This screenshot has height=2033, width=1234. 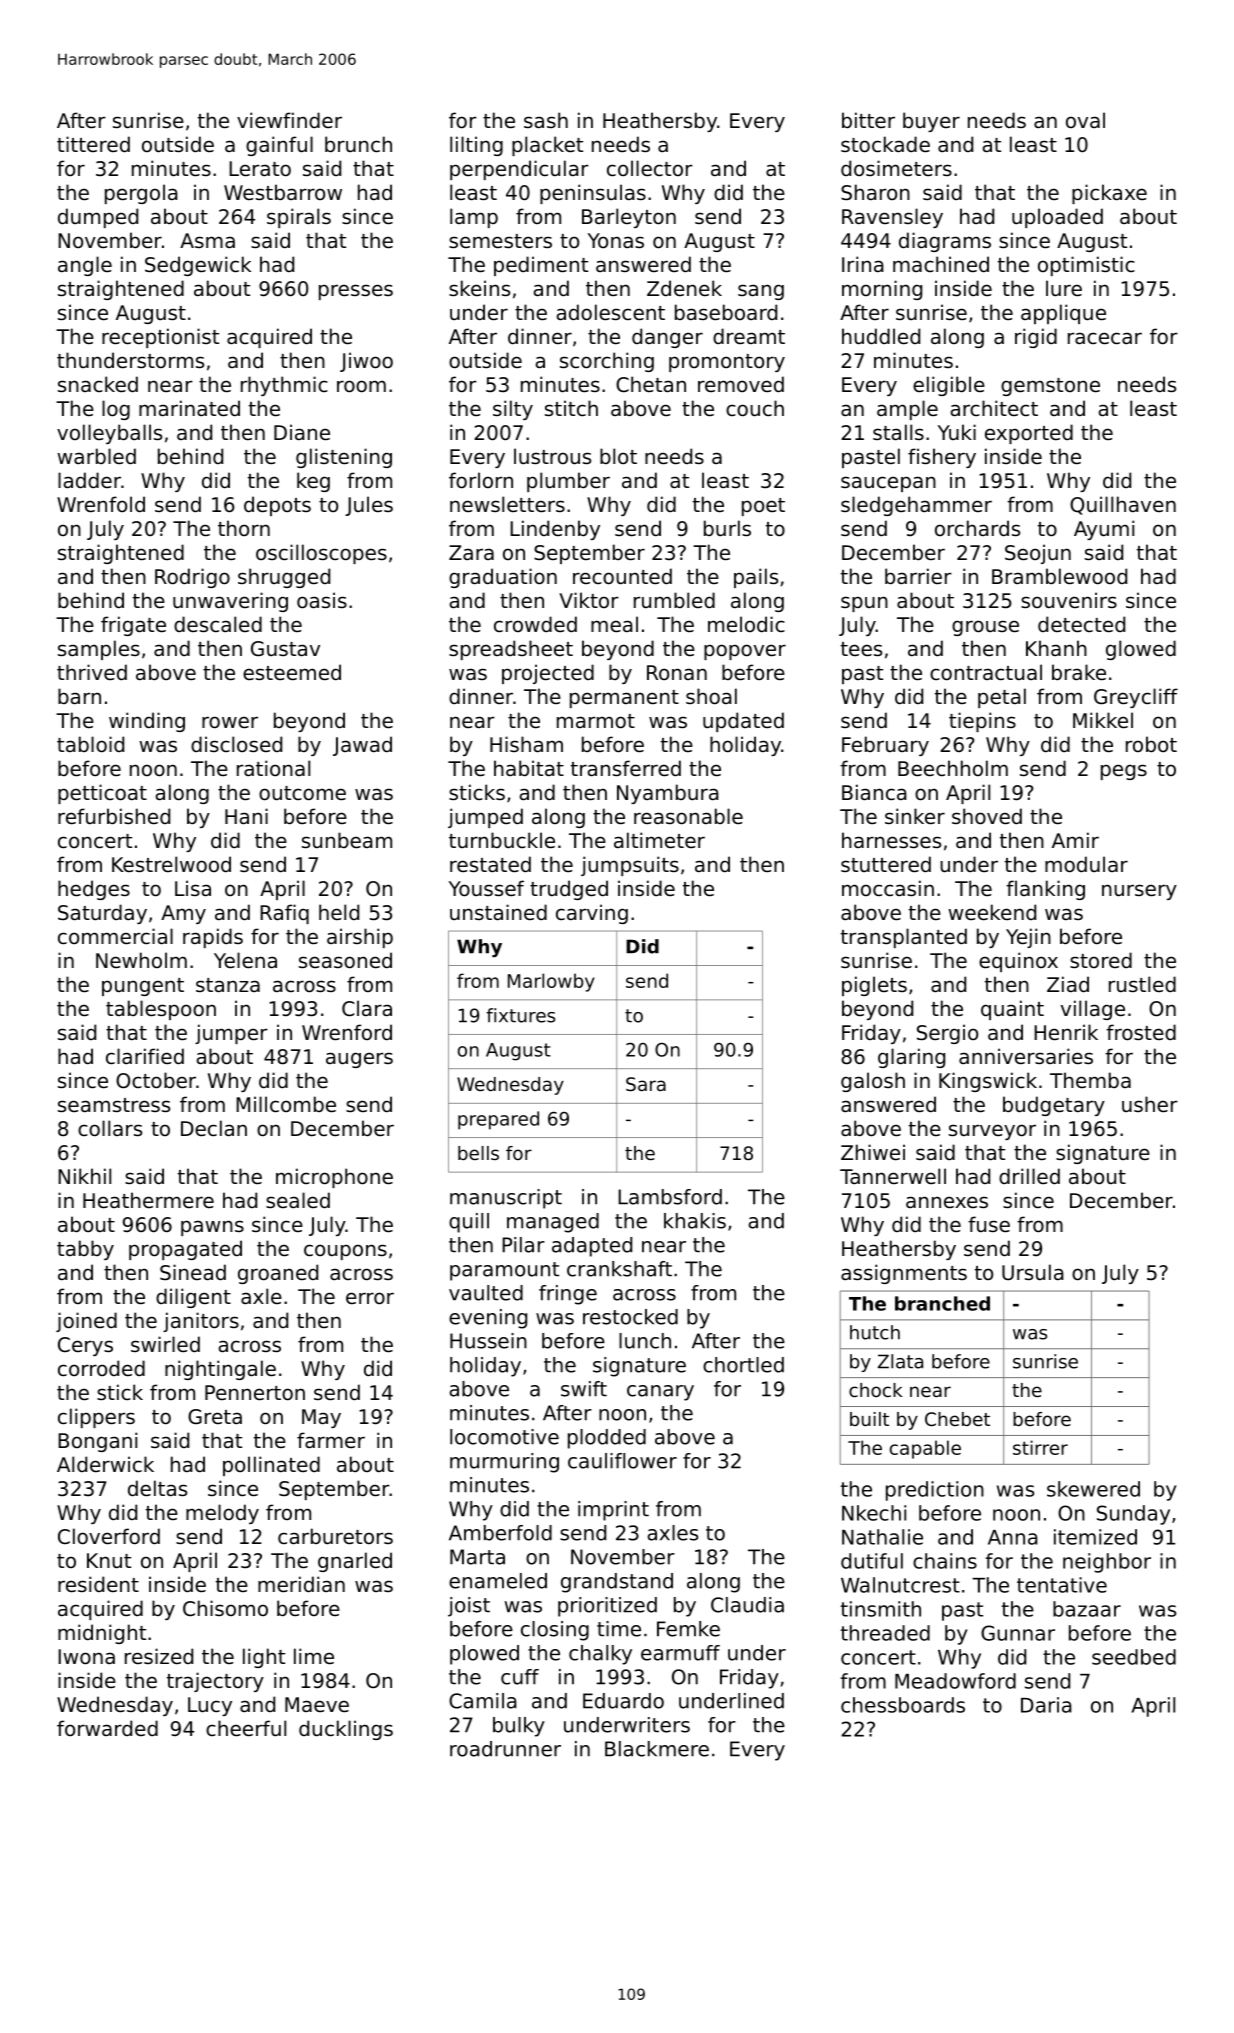 What do you see at coordinates (289, 120) in the screenshot?
I see `viewfinder` at bounding box center [289, 120].
